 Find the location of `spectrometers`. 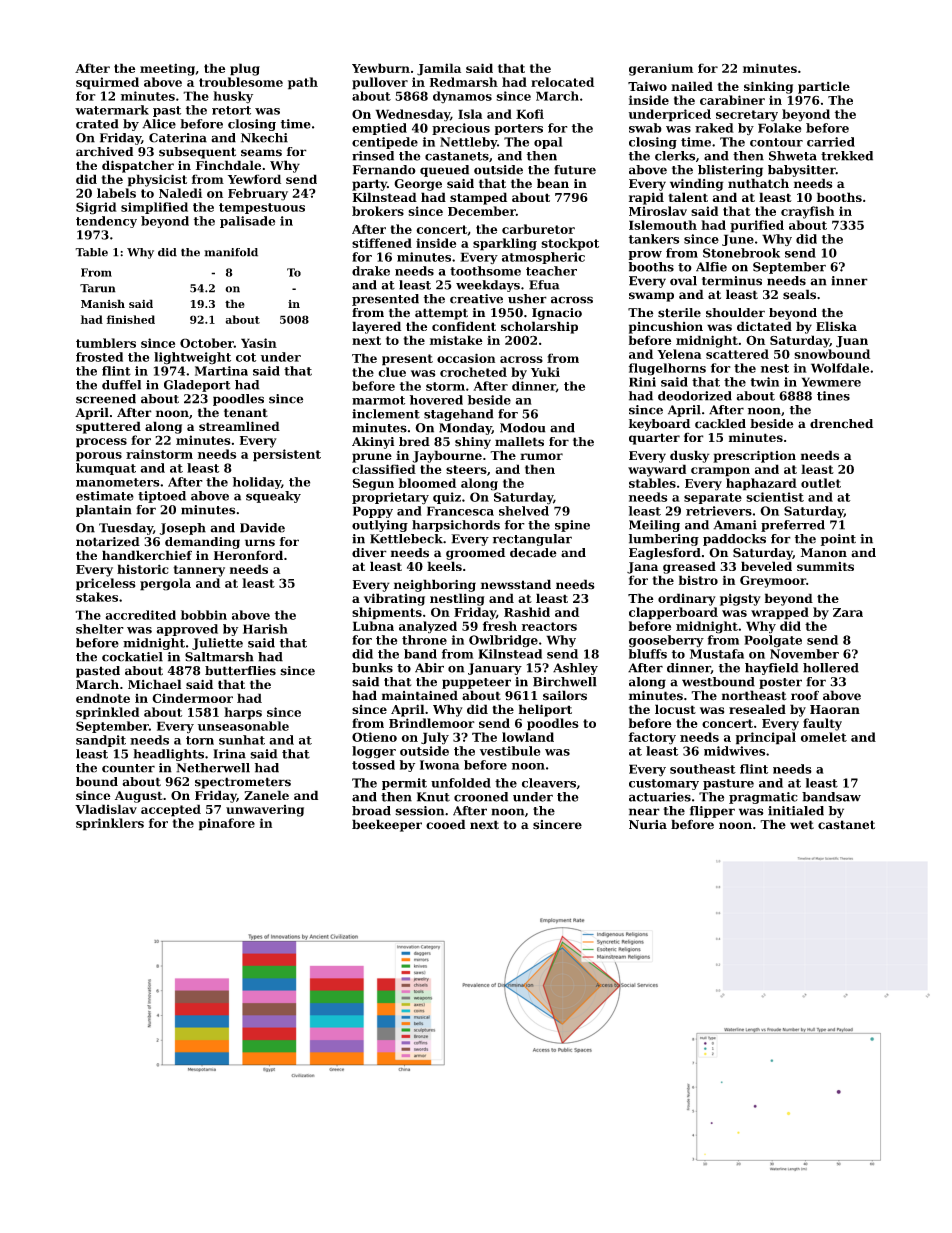

spectrometers is located at coordinates (243, 783).
